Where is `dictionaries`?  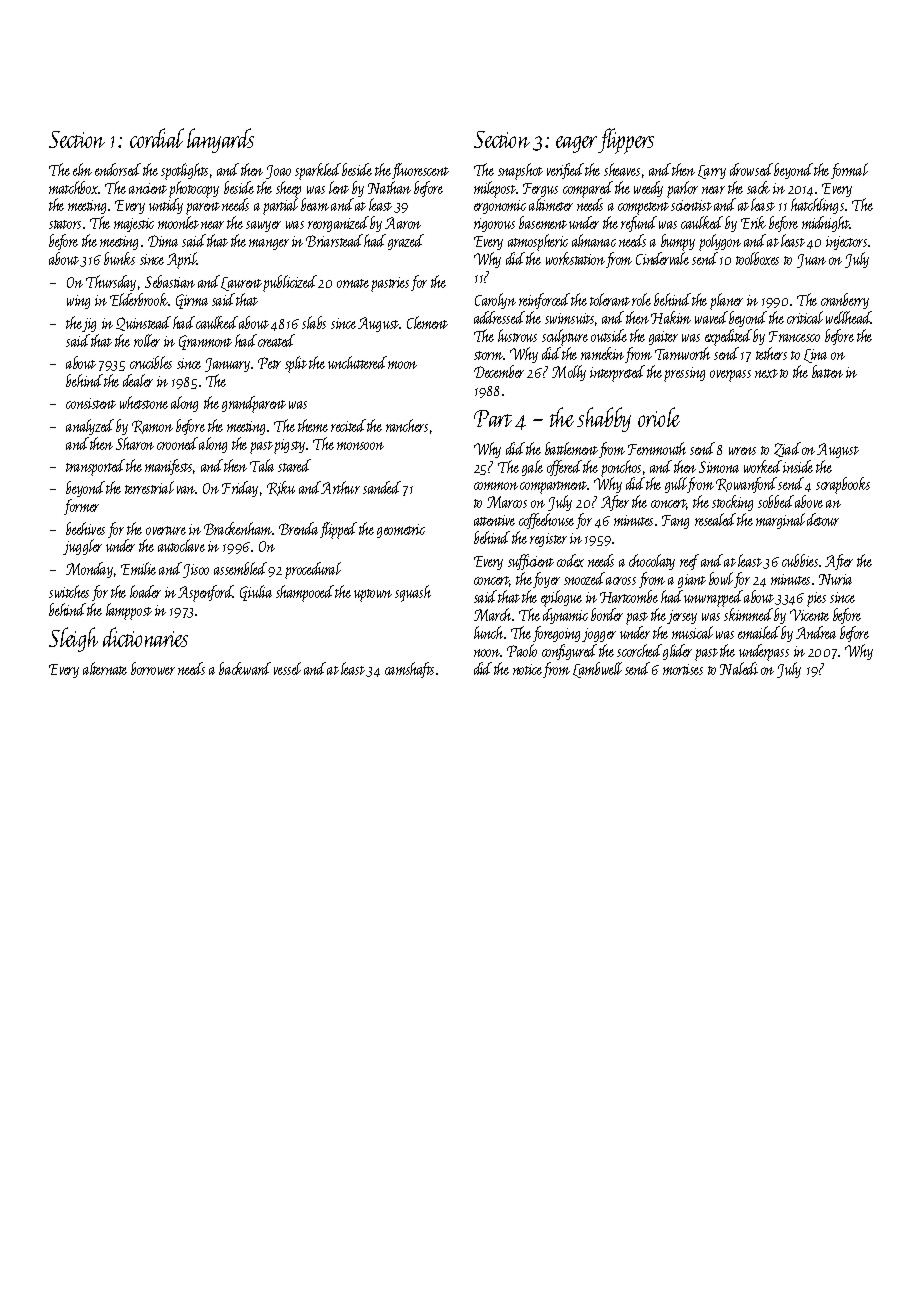 dictionaries is located at coordinates (145, 637).
